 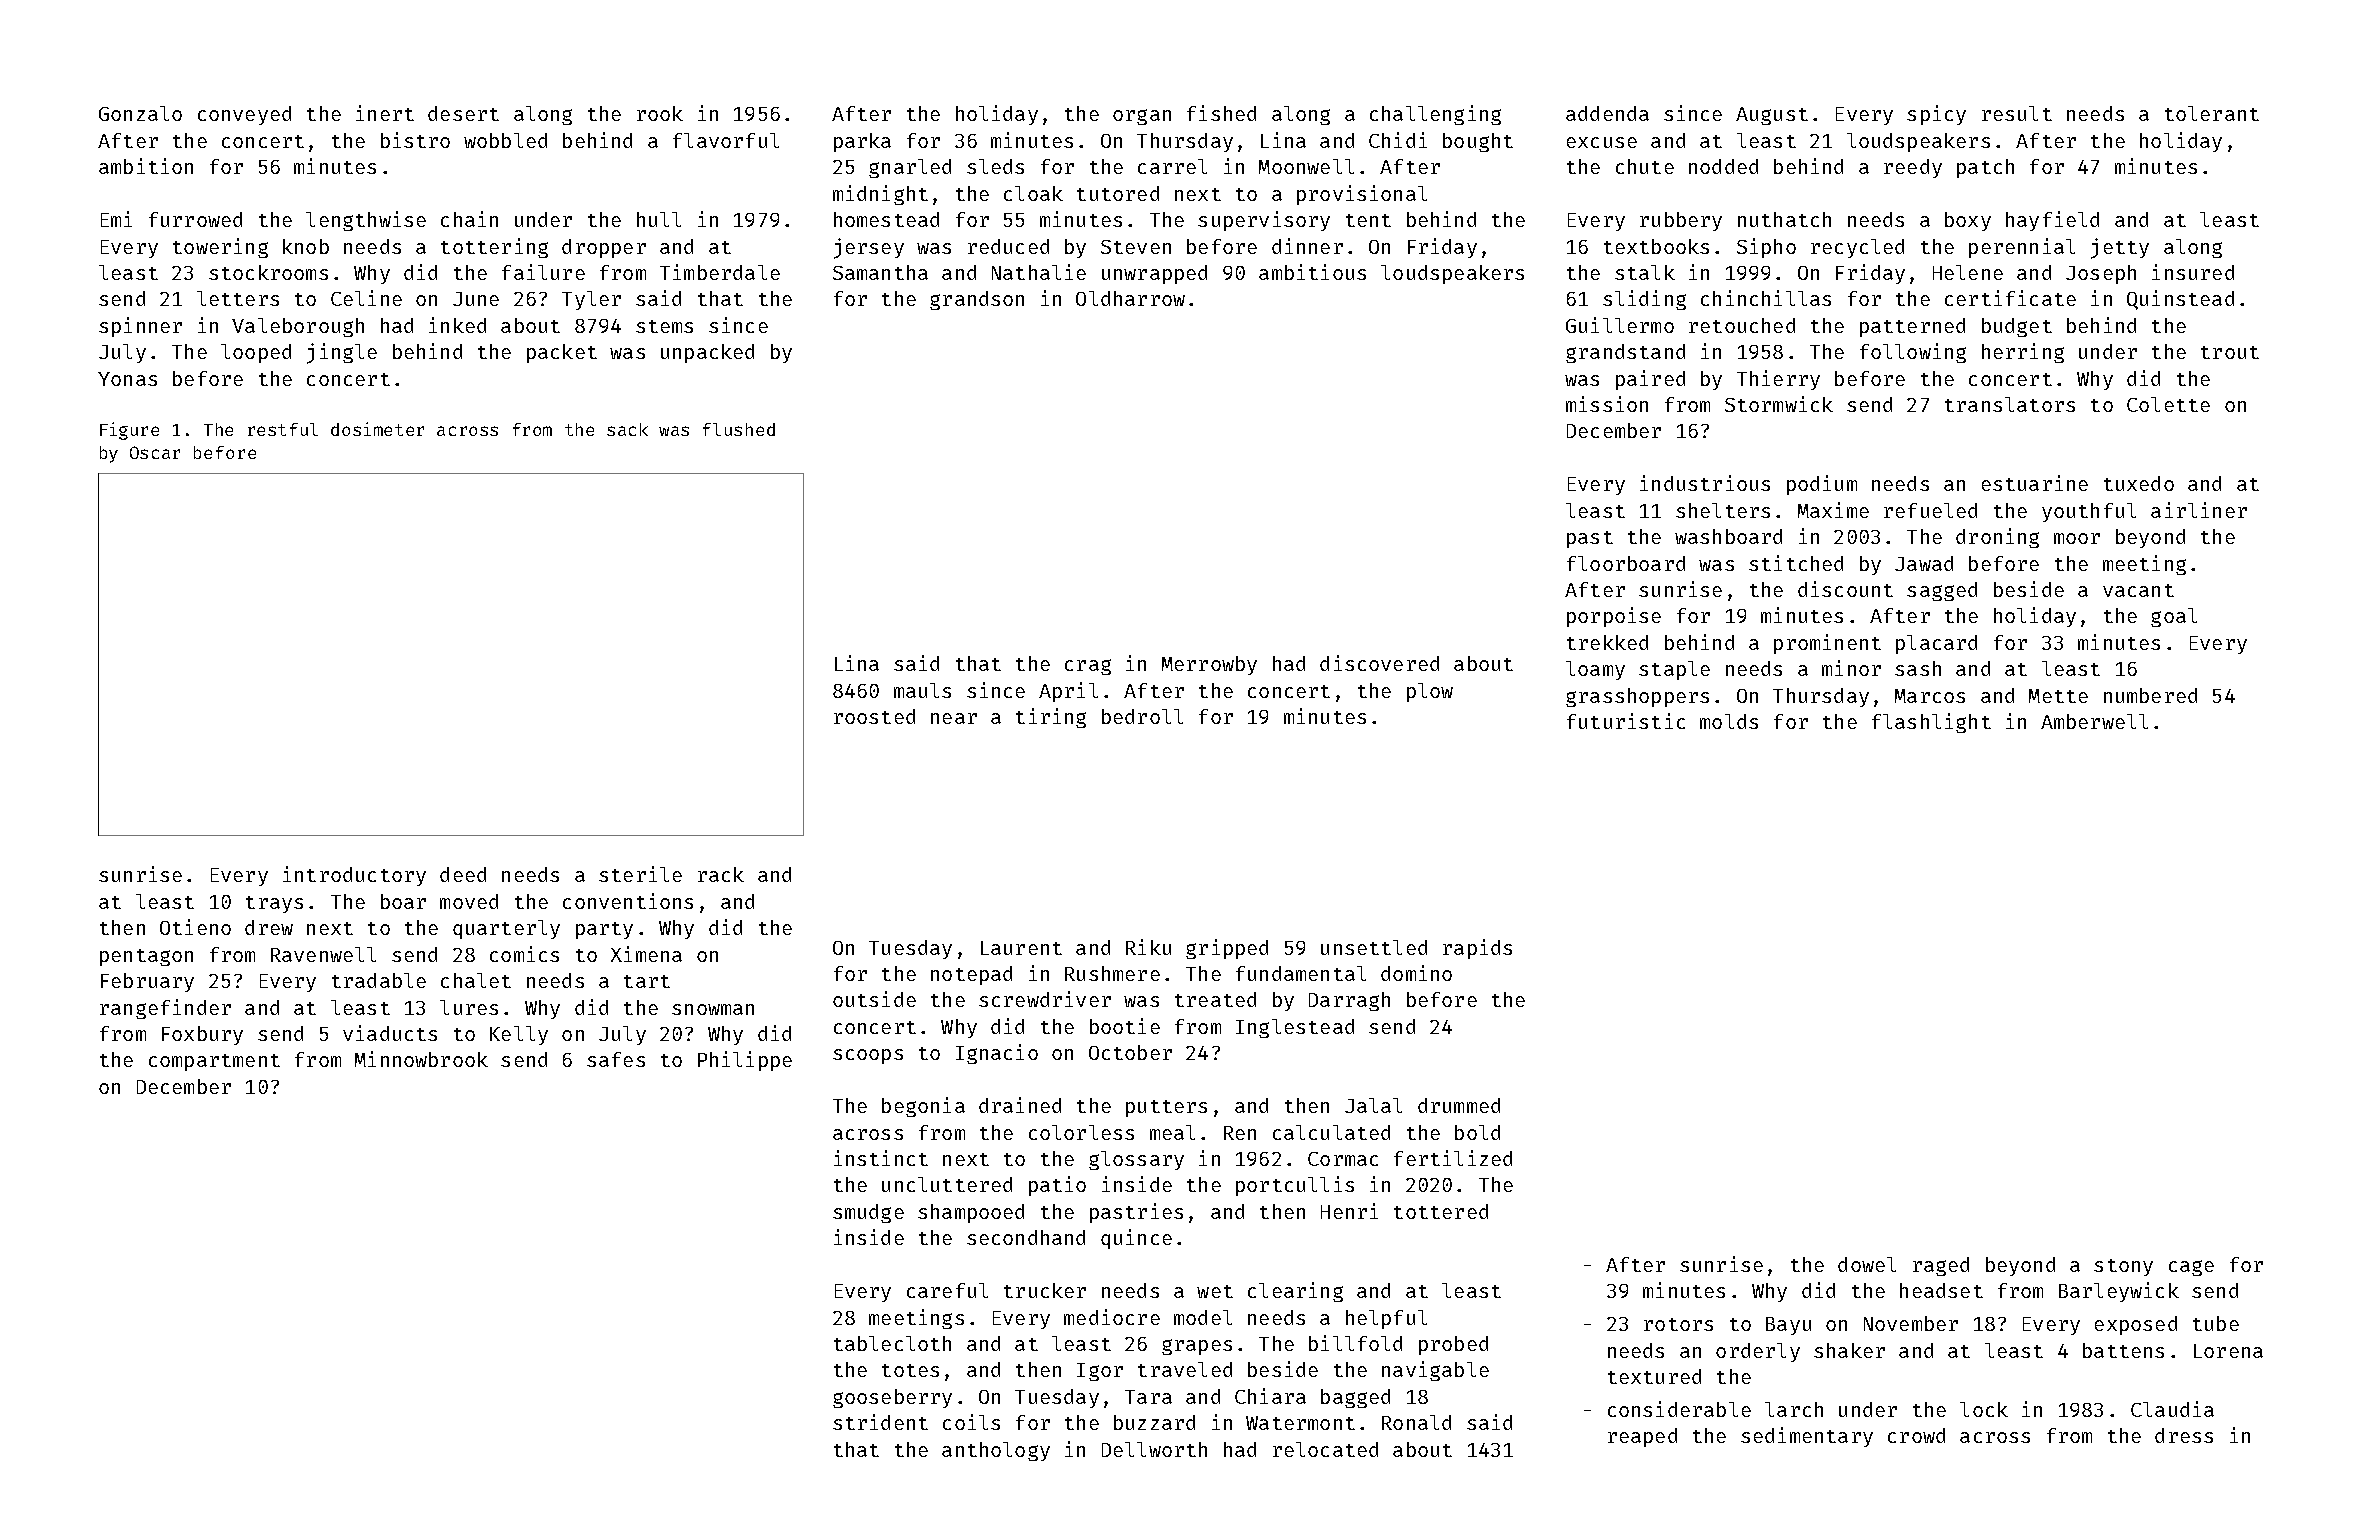 I want to click on Amberwell, so click(x=2094, y=721).
